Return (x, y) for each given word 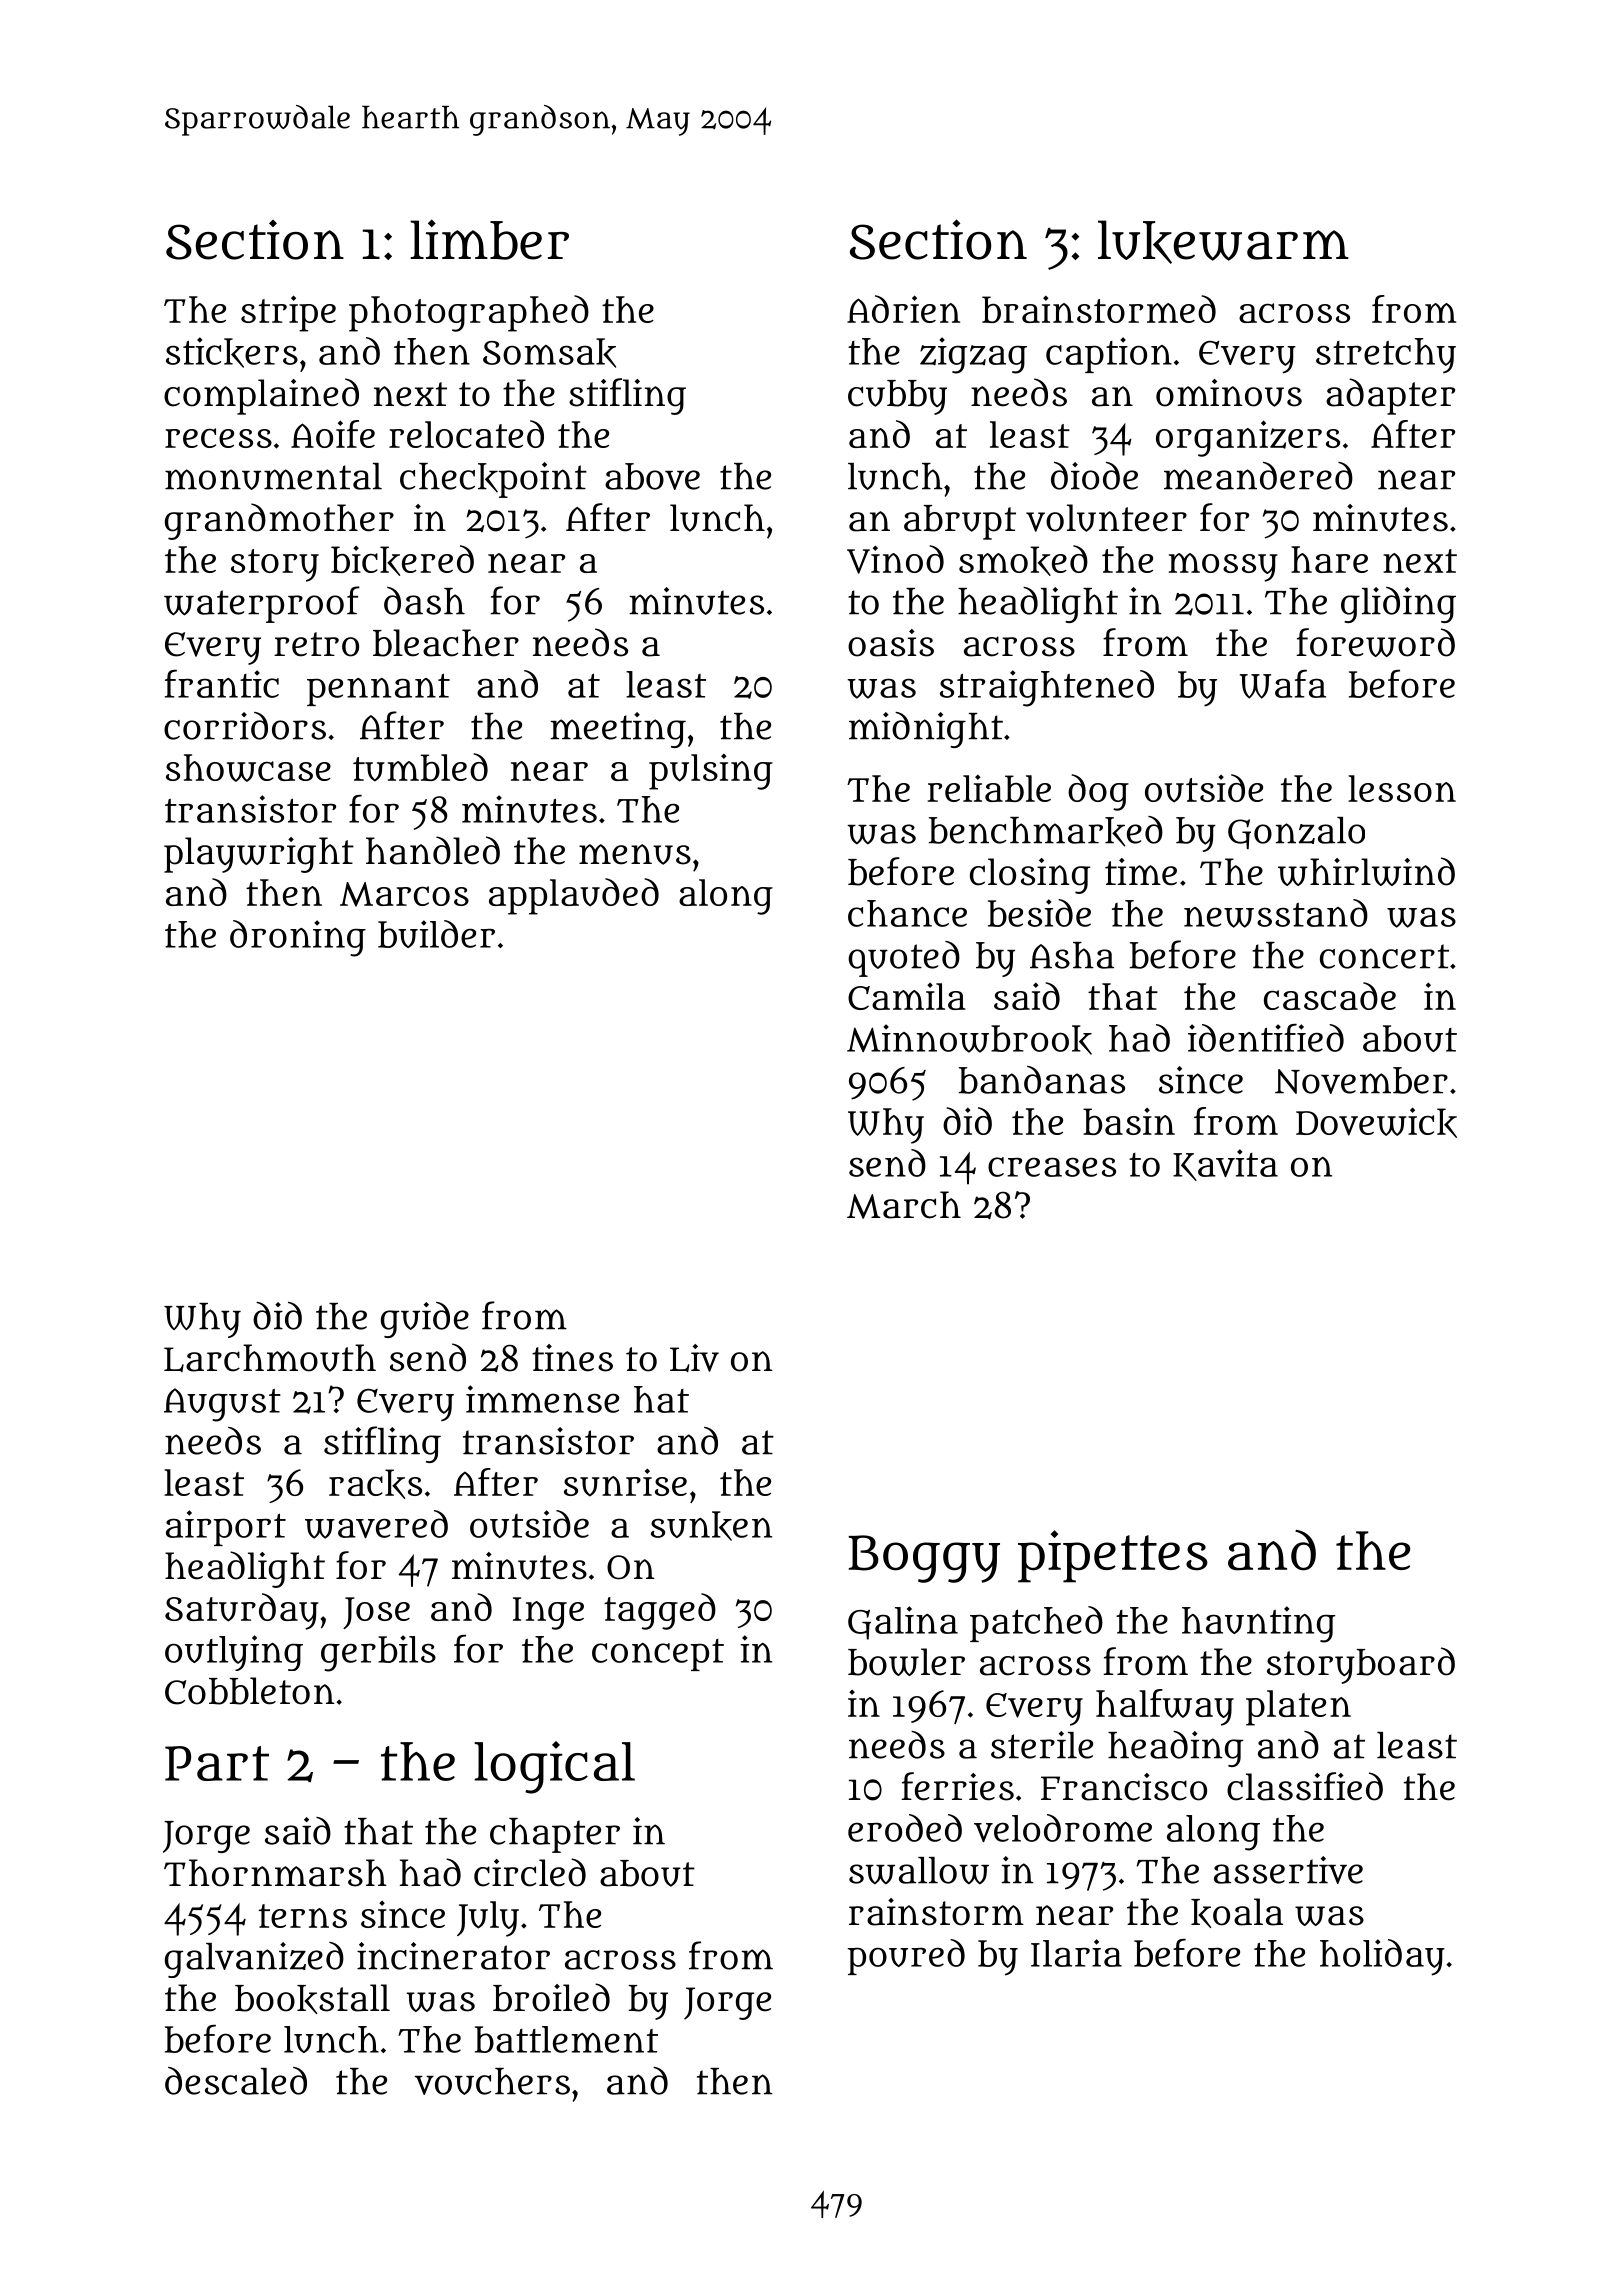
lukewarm (1223, 242)
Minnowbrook (969, 1039)
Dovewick (1376, 1122)
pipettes (1113, 1556)
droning (298, 938)
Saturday (242, 1611)
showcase (248, 768)
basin (1129, 1121)
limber (489, 239)
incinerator (453, 1956)
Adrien (903, 309)
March (904, 1205)
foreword (1375, 642)
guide (425, 1320)
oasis (891, 643)
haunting (1258, 1624)
